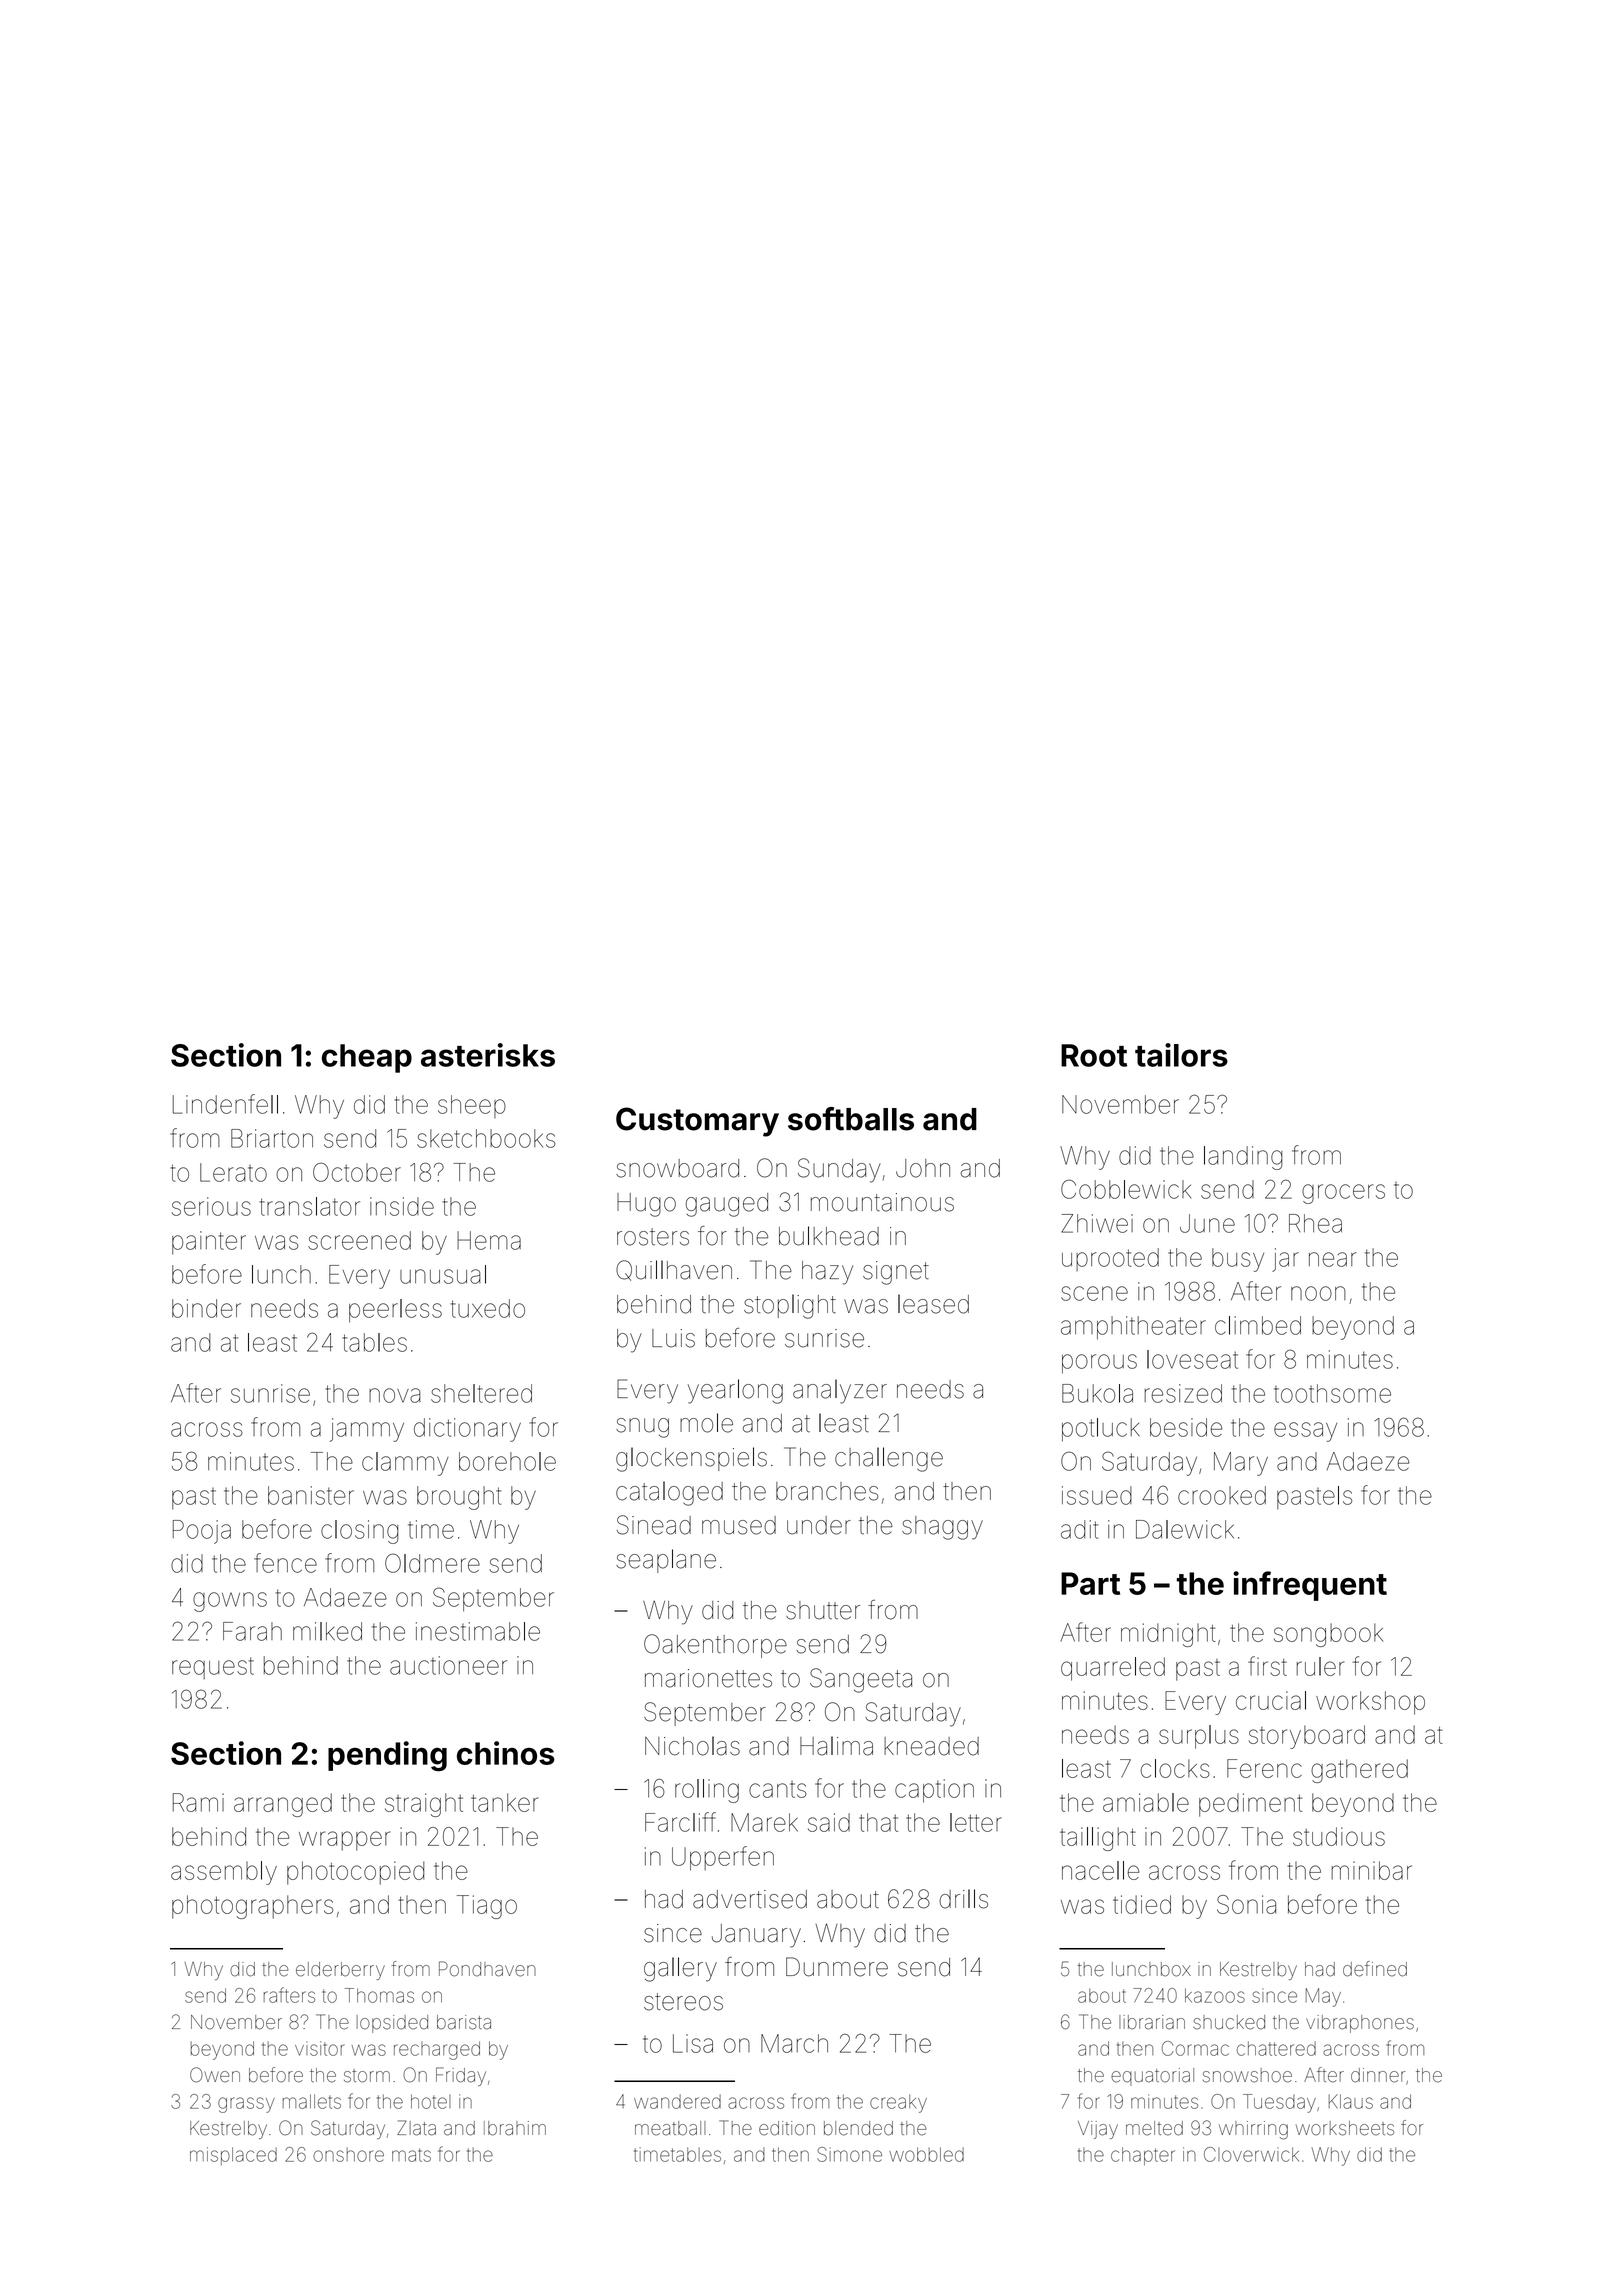  Describe the element at coordinates (357, 1172) in the screenshot. I see `October` at that location.
